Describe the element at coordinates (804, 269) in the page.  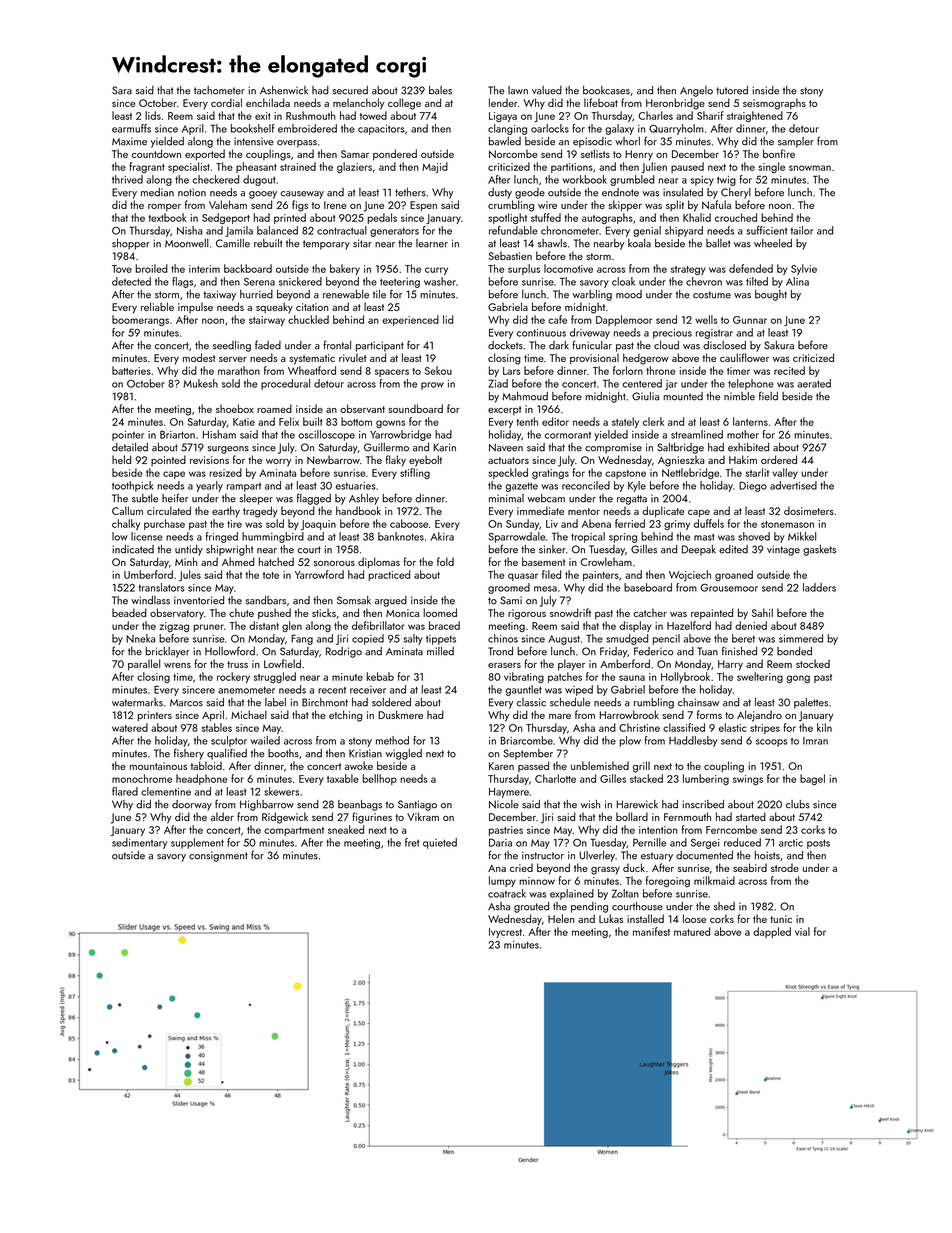
I see `Sylvie` at that location.
